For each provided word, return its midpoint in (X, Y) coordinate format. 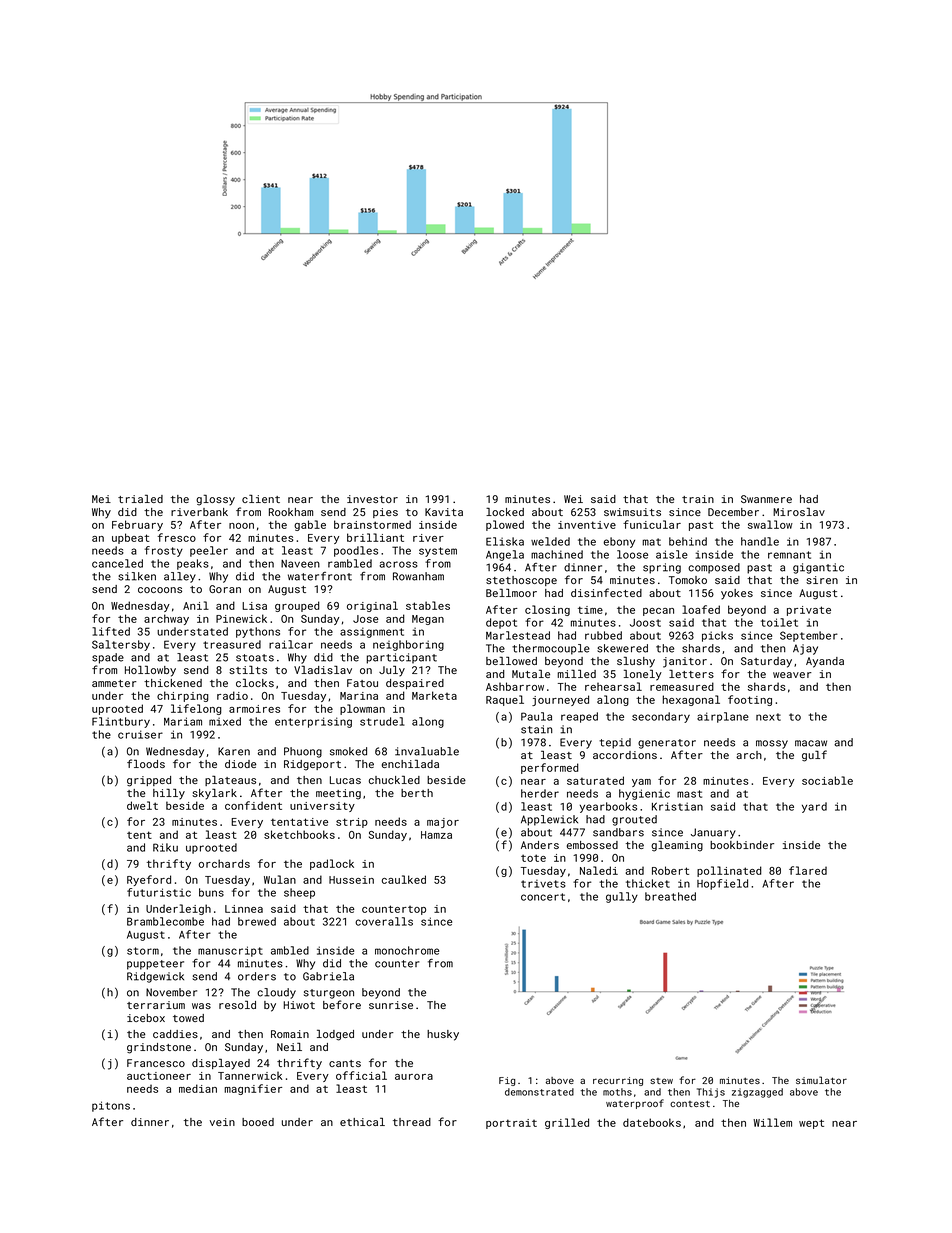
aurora (414, 1077)
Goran (225, 589)
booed (258, 1122)
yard (814, 807)
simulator (821, 1080)
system (438, 552)
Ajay (805, 649)
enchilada (410, 763)
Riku (165, 847)
